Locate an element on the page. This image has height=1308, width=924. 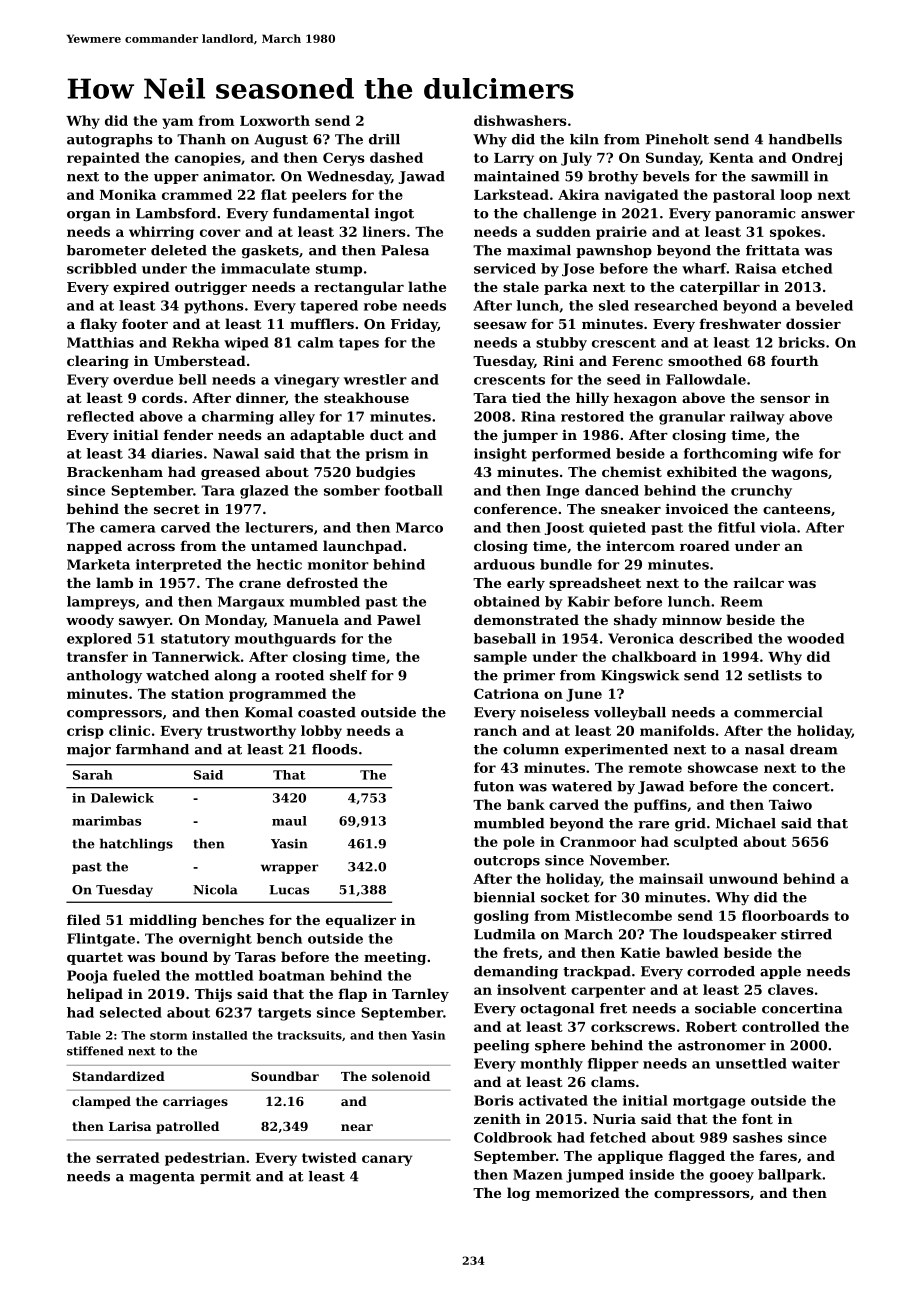
Reem is located at coordinates (742, 601).
